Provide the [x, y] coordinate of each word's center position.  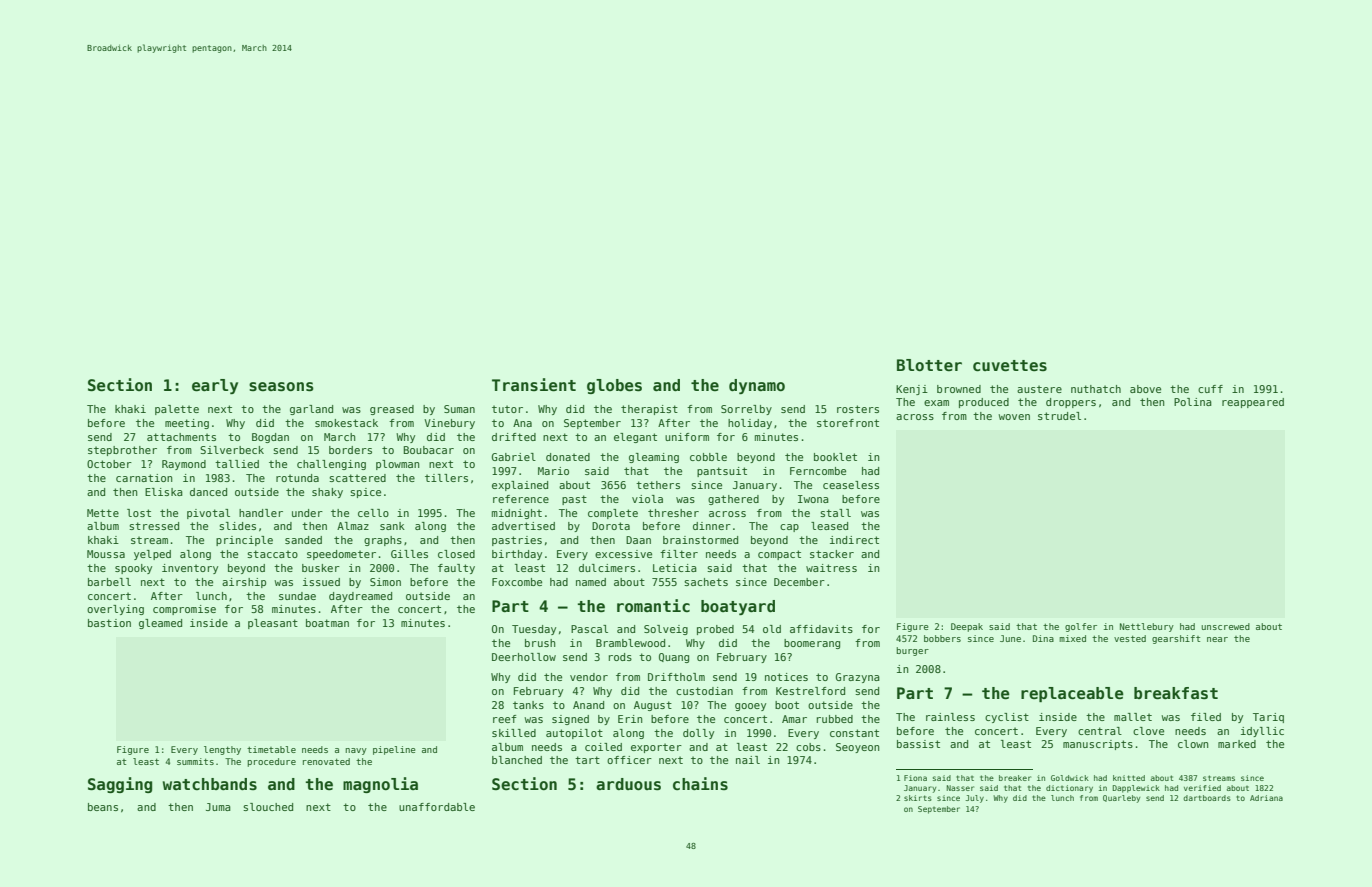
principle [244, 541]
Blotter [929, 365]
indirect [854, 540]
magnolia [380, 785]
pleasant [273, 624]
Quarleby [1121, 799]
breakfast [1176, 693]
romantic [653, 605]
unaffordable [437, 807]
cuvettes [1010, 366]
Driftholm [676, 677]
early [215, 386]
